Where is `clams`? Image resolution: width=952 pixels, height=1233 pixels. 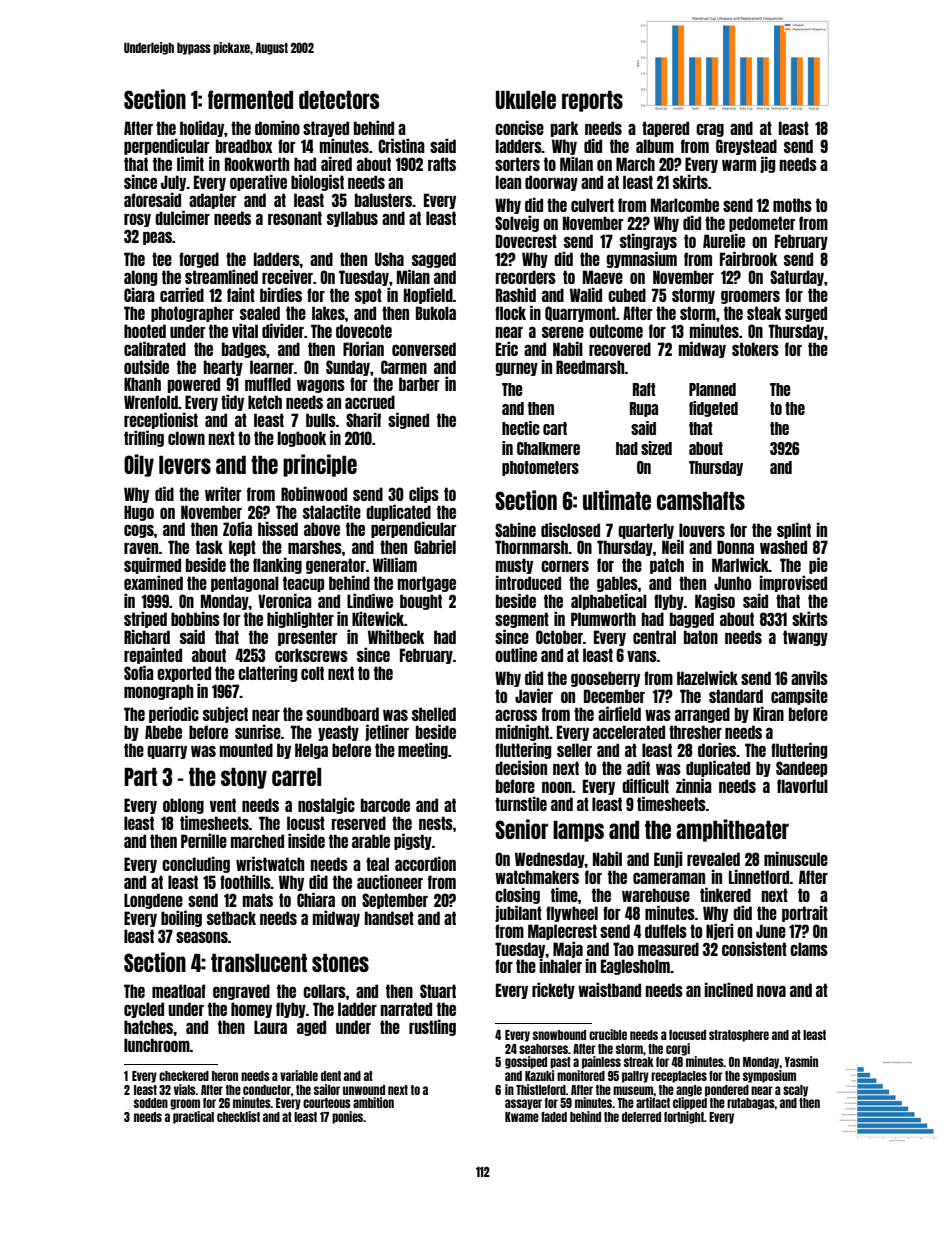
clams is located at coordinates (809, 949).
